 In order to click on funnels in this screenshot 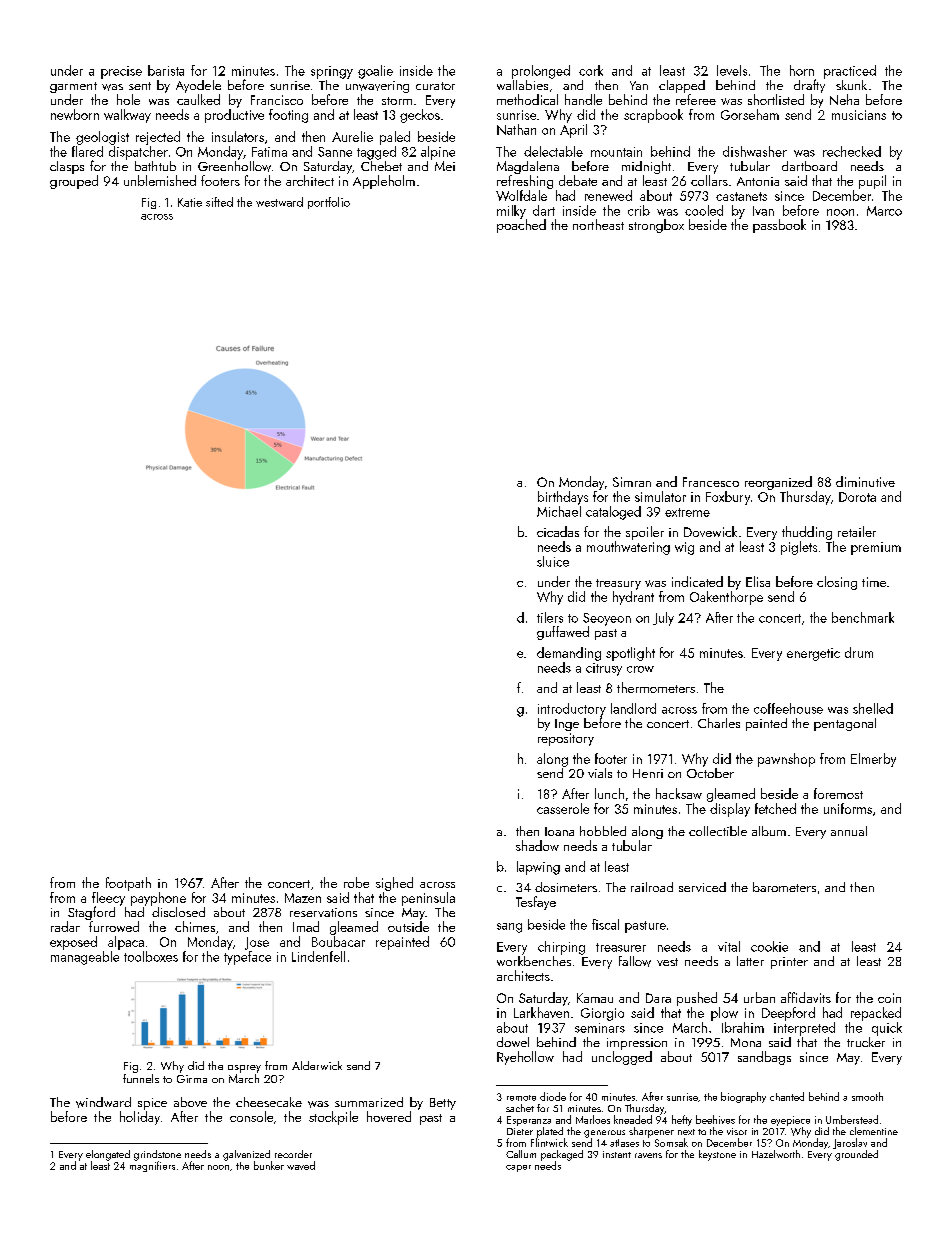, I will do `click(141, 1078)`.
